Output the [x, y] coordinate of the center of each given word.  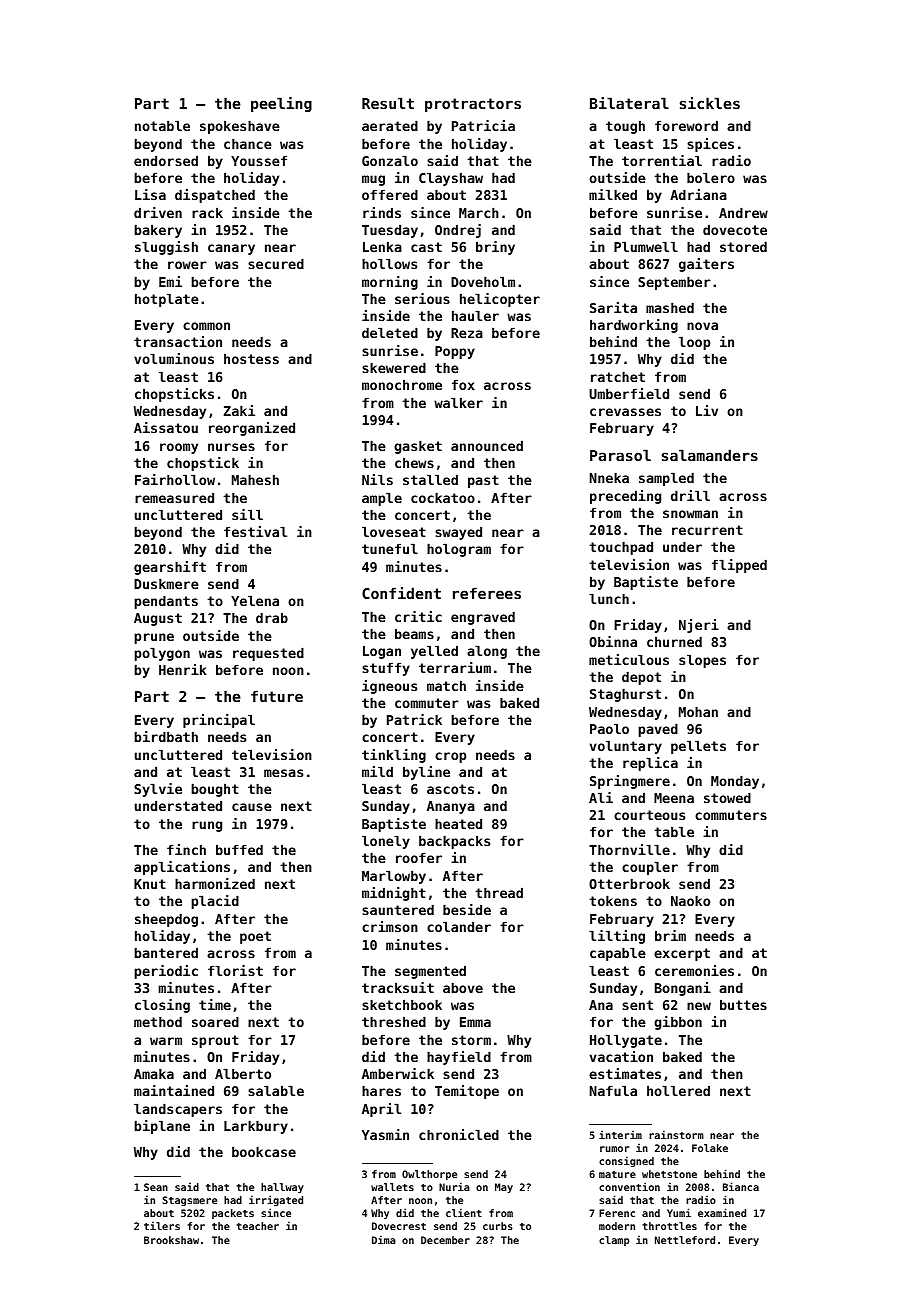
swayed [458, 533]
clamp [614, 1241]
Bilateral [629, 103]
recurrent [707, 530]
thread [499, 892]
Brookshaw [171, 1240]
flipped [739, 566]
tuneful [390, 548]
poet [255, 937]
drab [272, 617]
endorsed [166, 160]
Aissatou [166, 427]
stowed [727, 797]
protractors [473, 105]
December [445, 1240]
